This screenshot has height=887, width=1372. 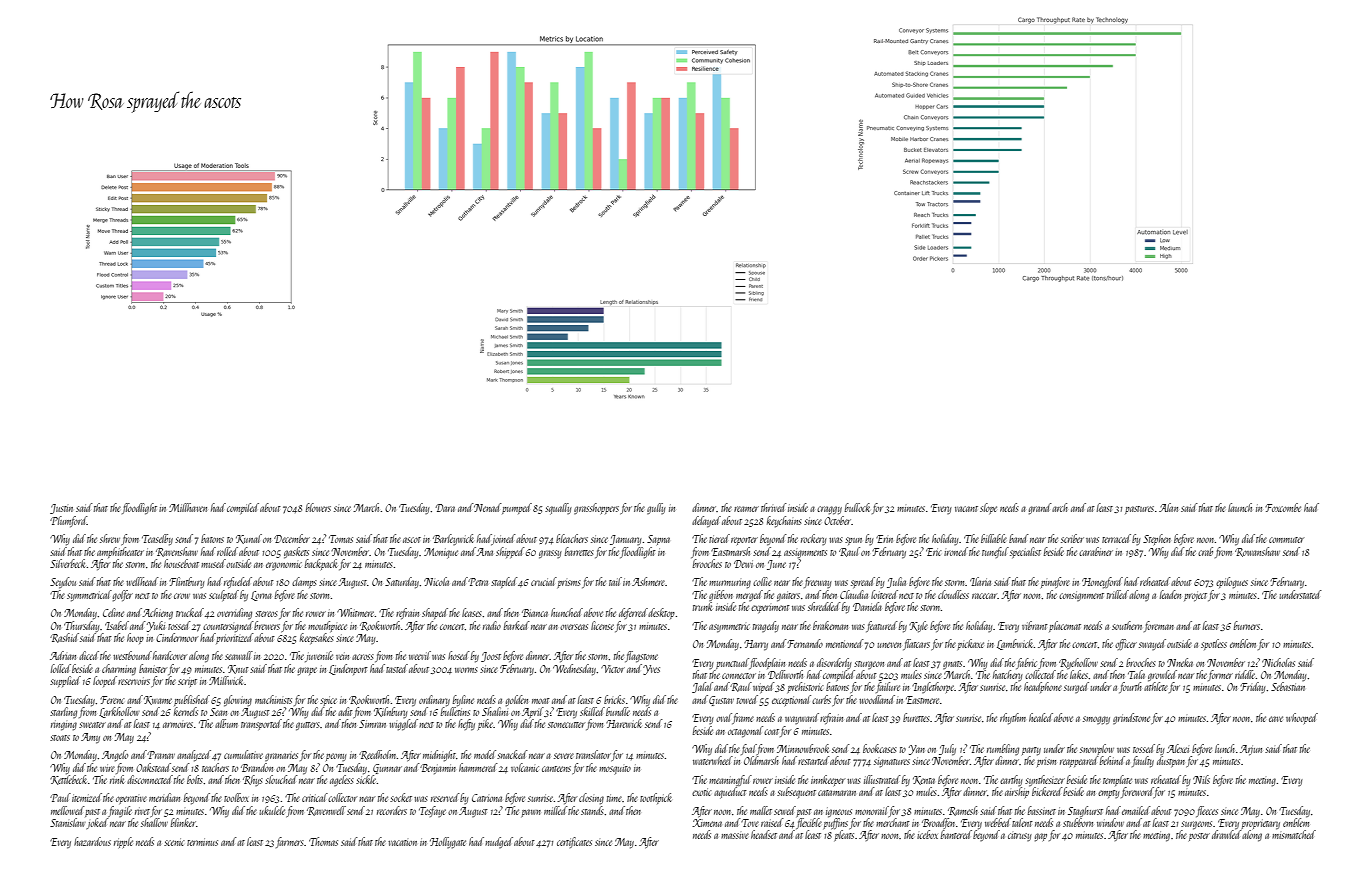 What do you see at coordinates (1276, 719) in the screenshot?
I see `eave` at bounding box center [1276, 719].
